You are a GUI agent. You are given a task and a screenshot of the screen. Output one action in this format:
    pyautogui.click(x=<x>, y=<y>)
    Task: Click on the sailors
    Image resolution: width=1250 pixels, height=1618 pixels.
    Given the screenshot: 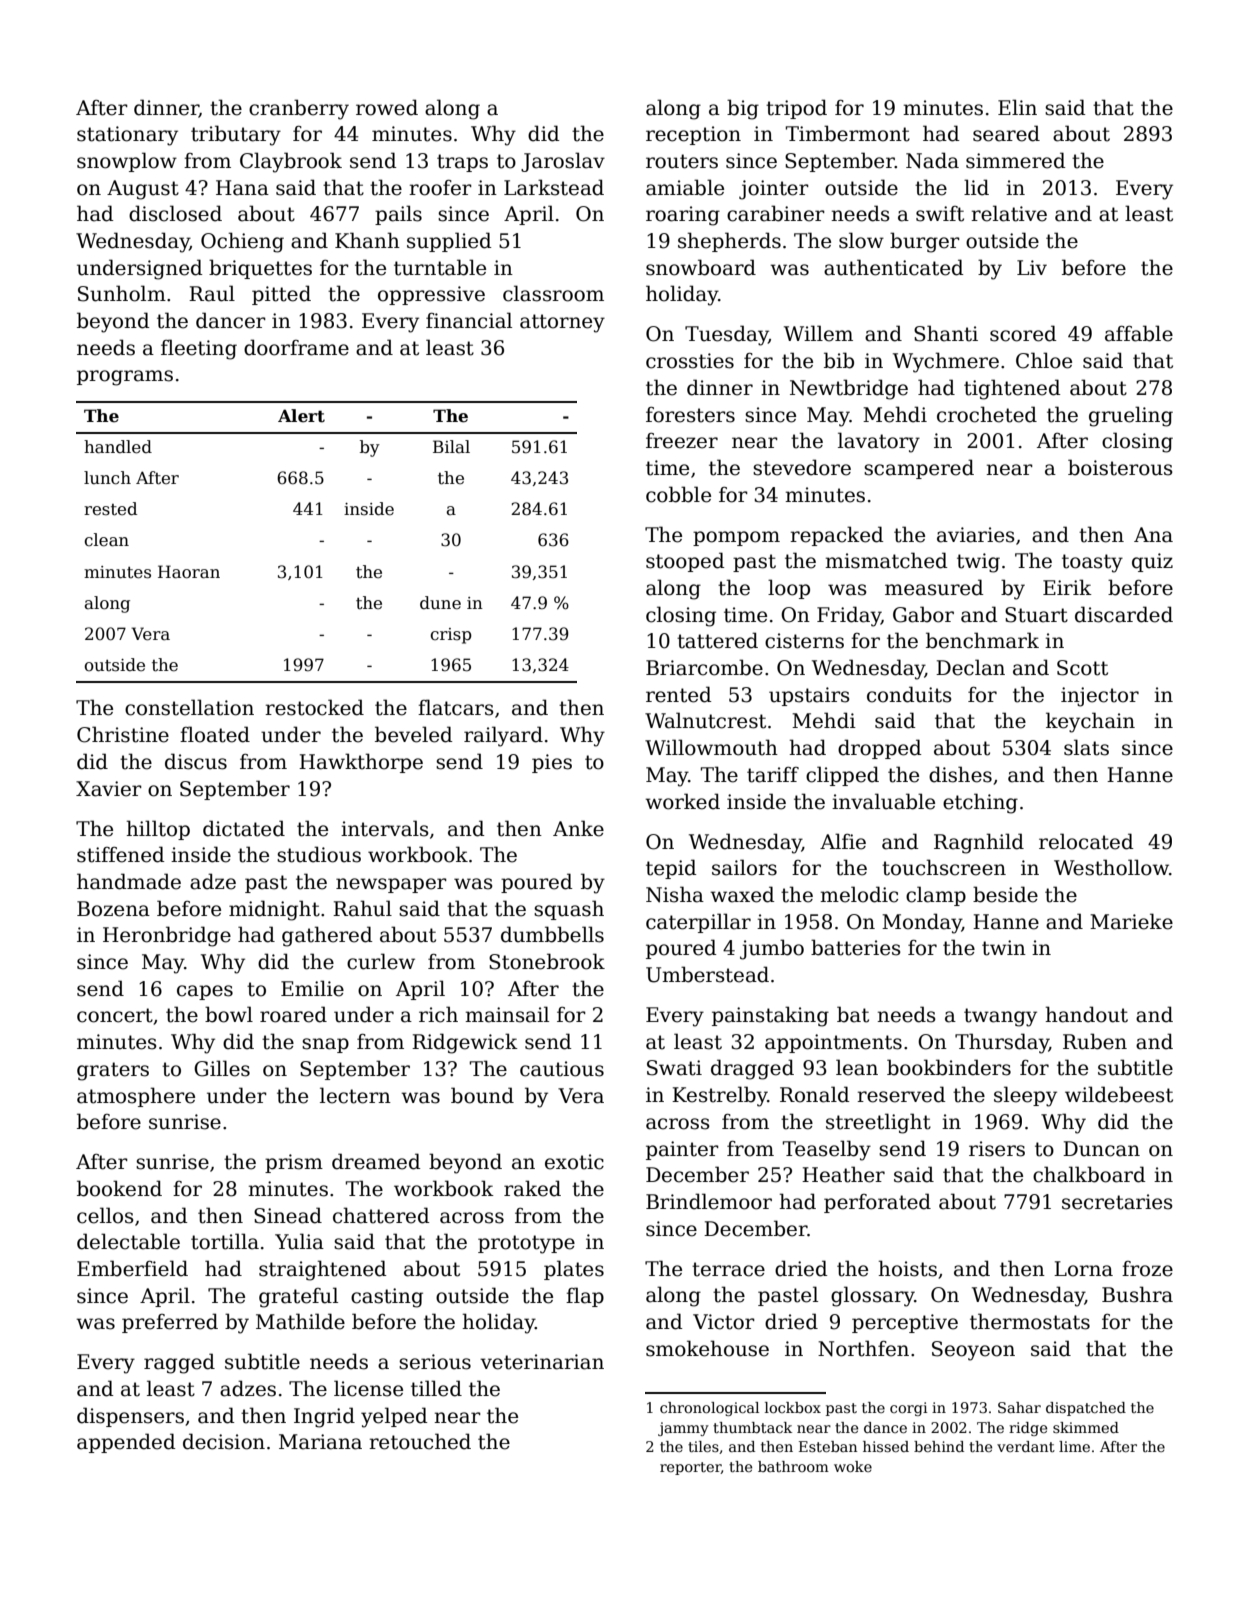 What is the action you would take?
    pyautogui.click(x=744, y=867)
